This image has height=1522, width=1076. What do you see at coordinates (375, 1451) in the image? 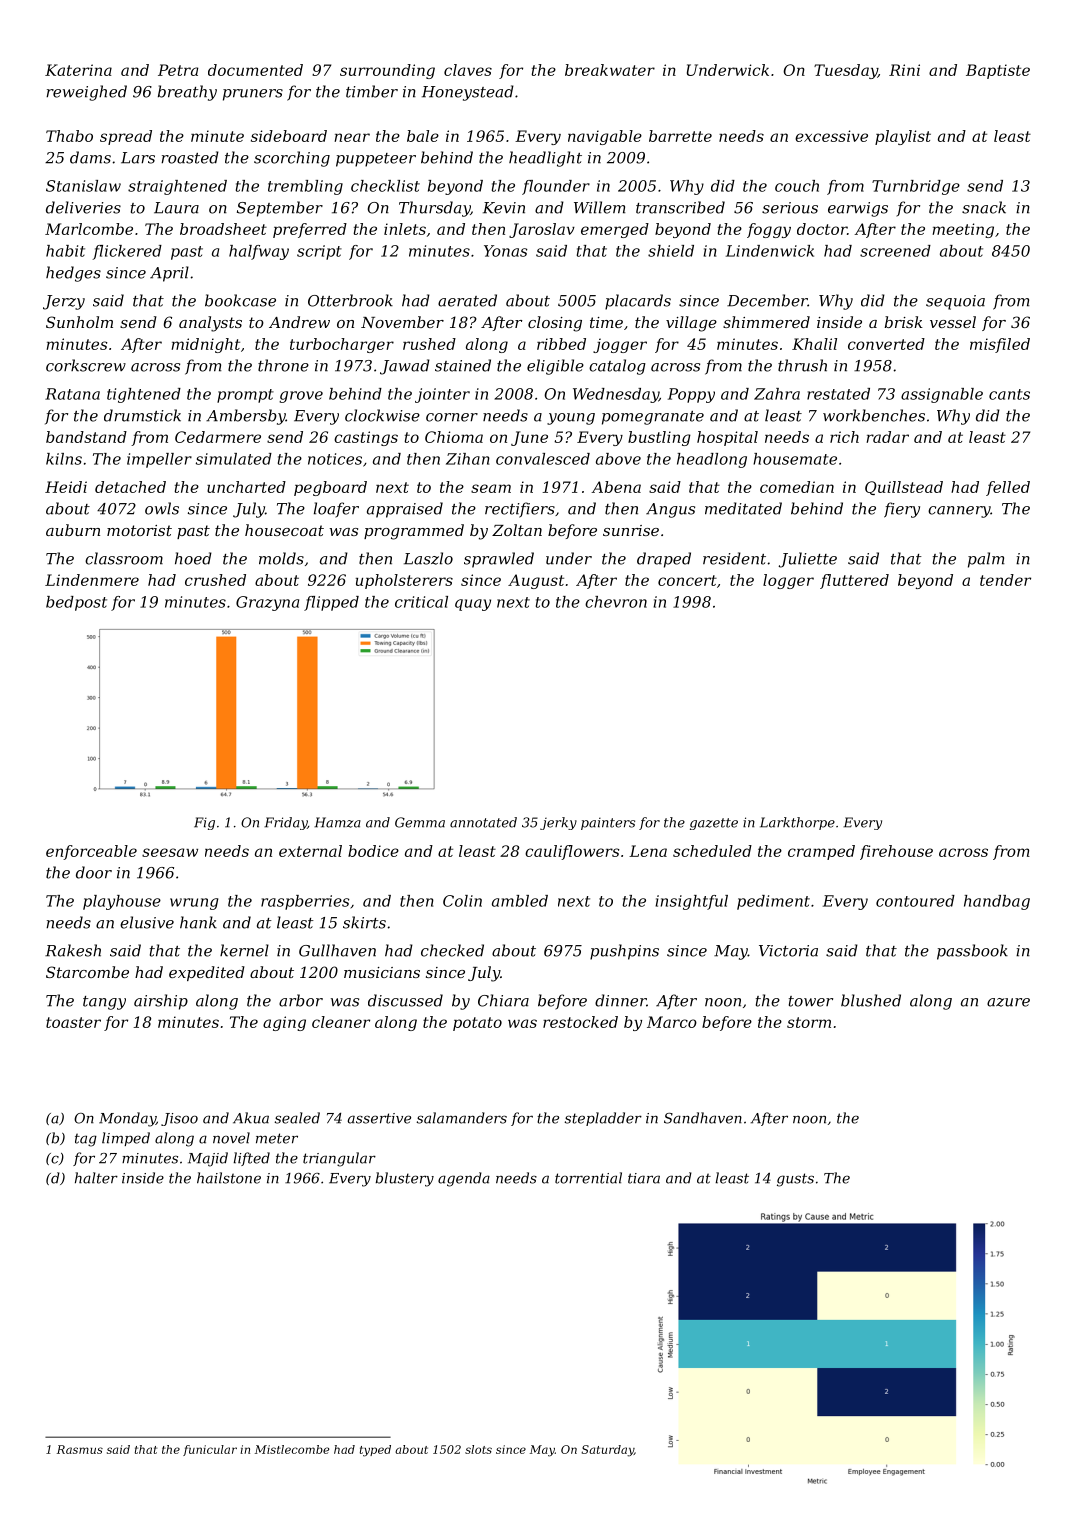
I see `typed` at bounding box center [375, 1451].
